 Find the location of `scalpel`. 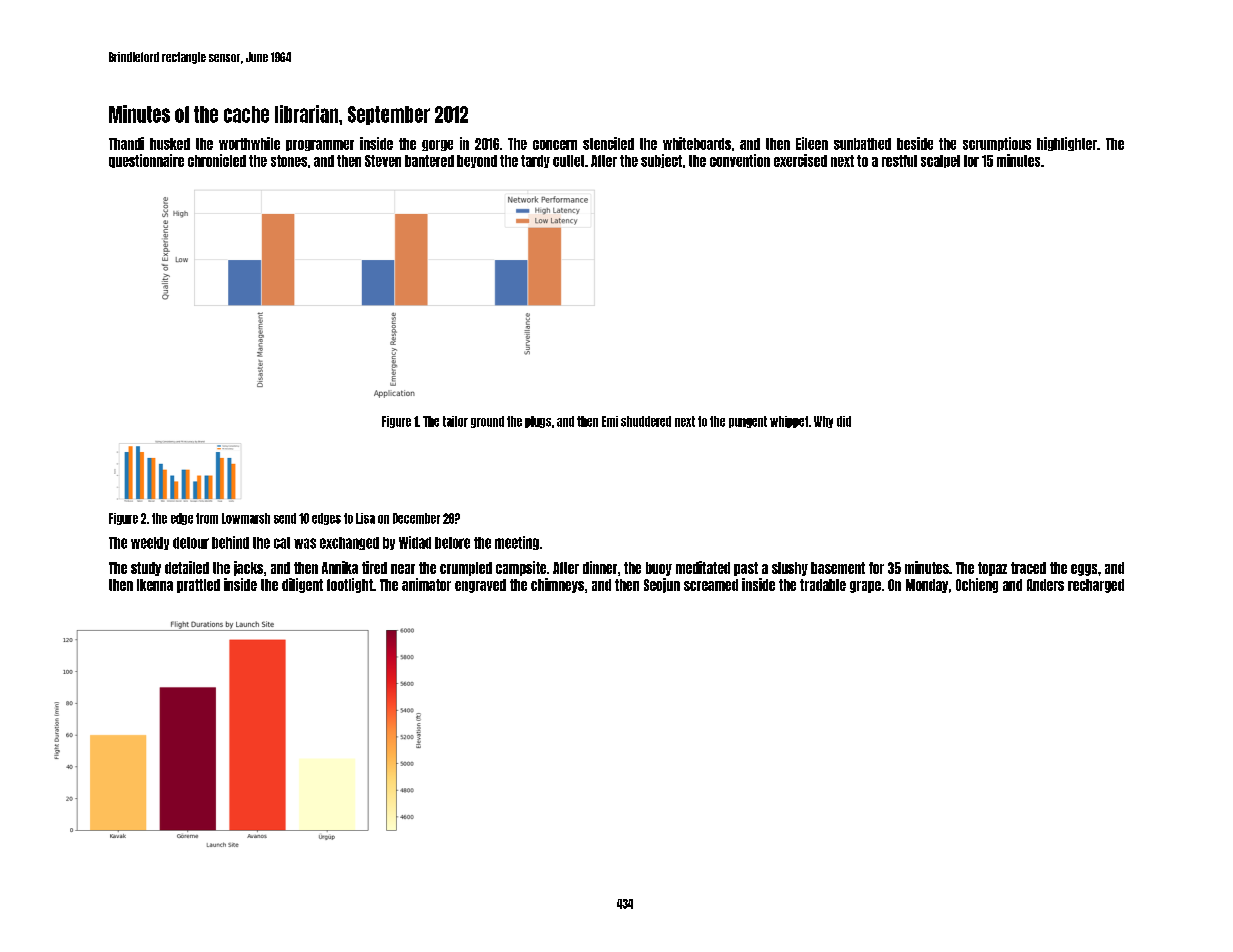

scalpel is located at coordinates (940, 161).
